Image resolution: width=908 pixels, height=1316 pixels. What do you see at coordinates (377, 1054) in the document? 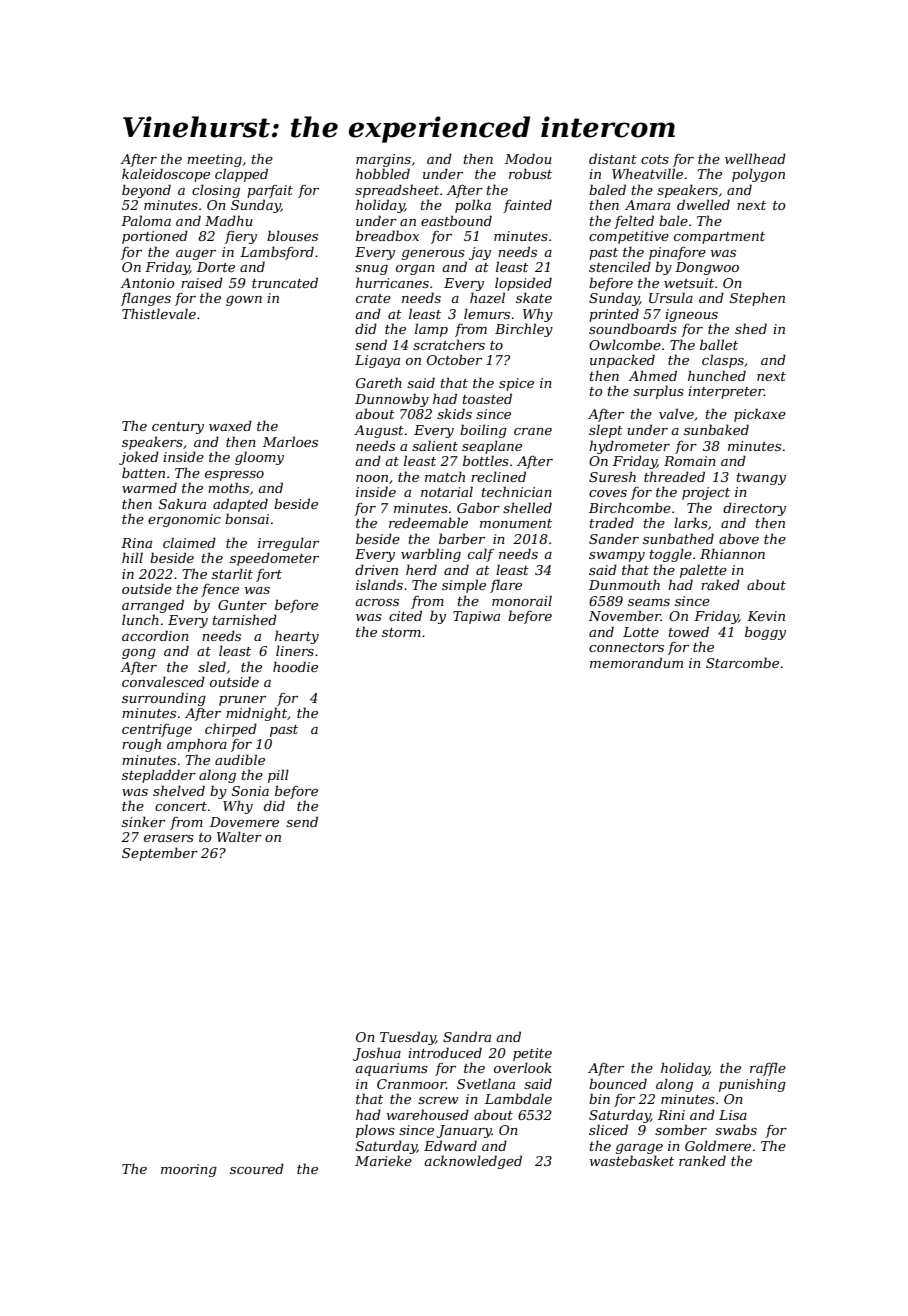
I see `Joshua` at bounding box center [377, 1054].
